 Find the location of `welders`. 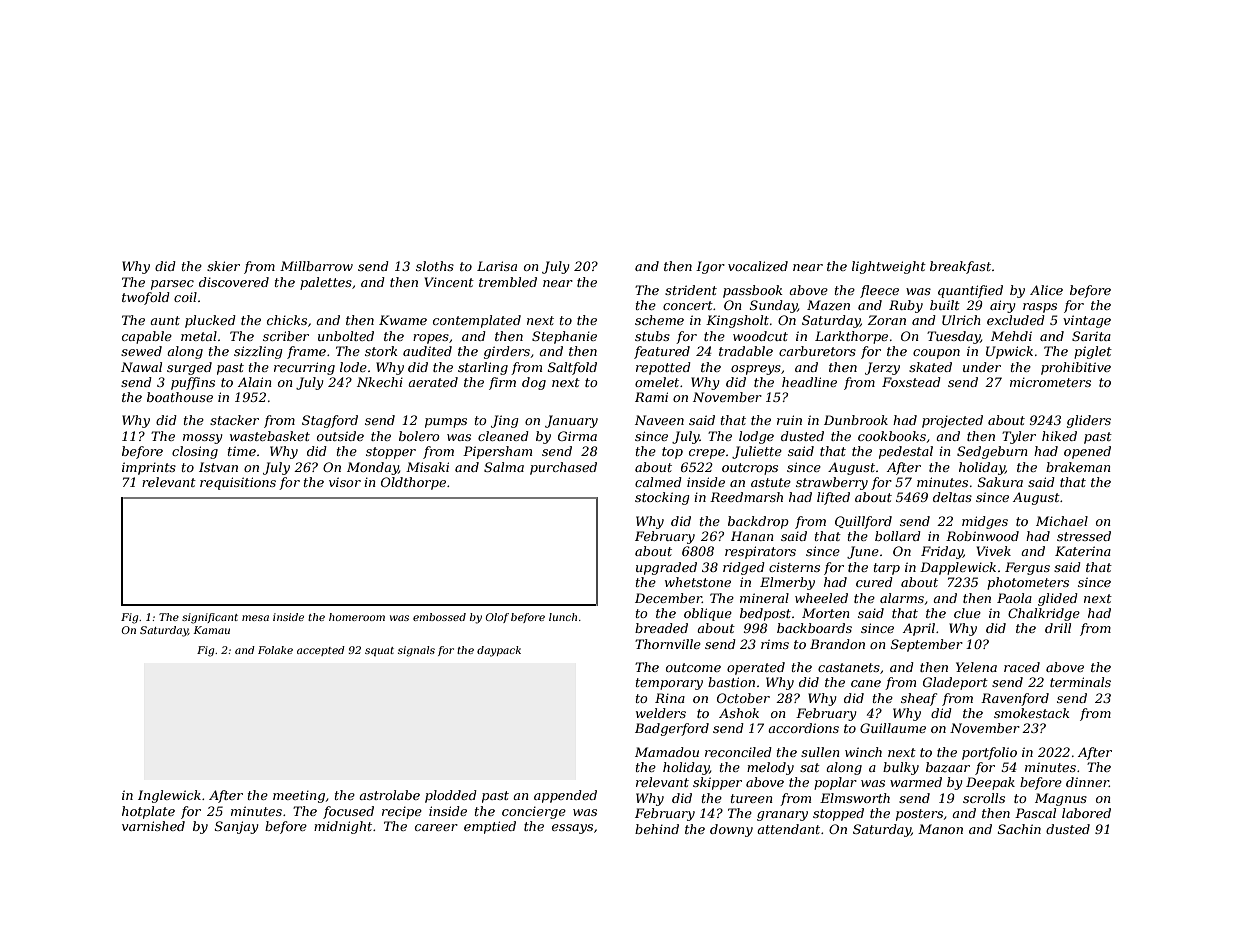

welders is located at coordinates (661, 713).
